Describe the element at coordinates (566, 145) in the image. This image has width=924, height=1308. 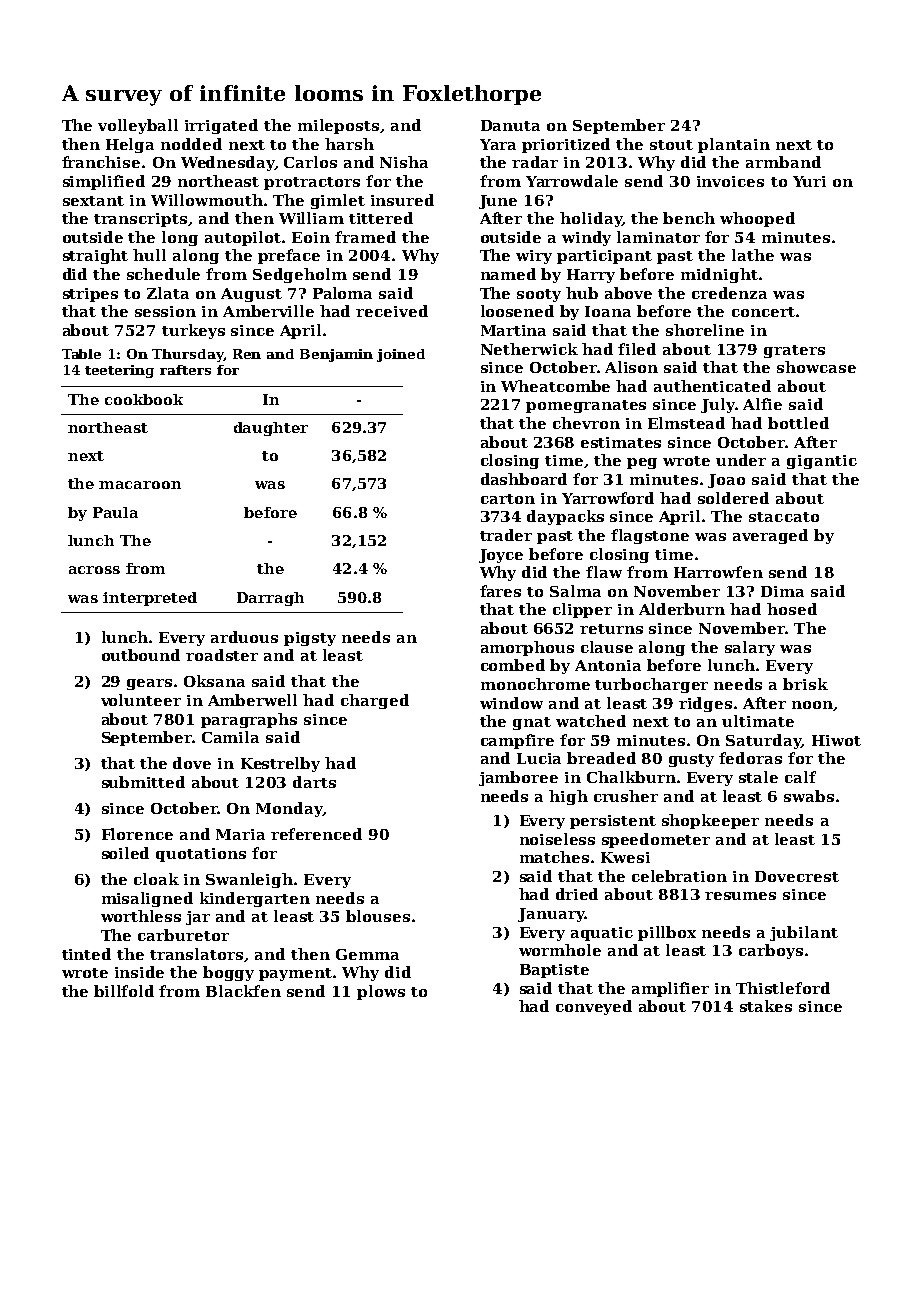
I see `prioritized` at that location.
